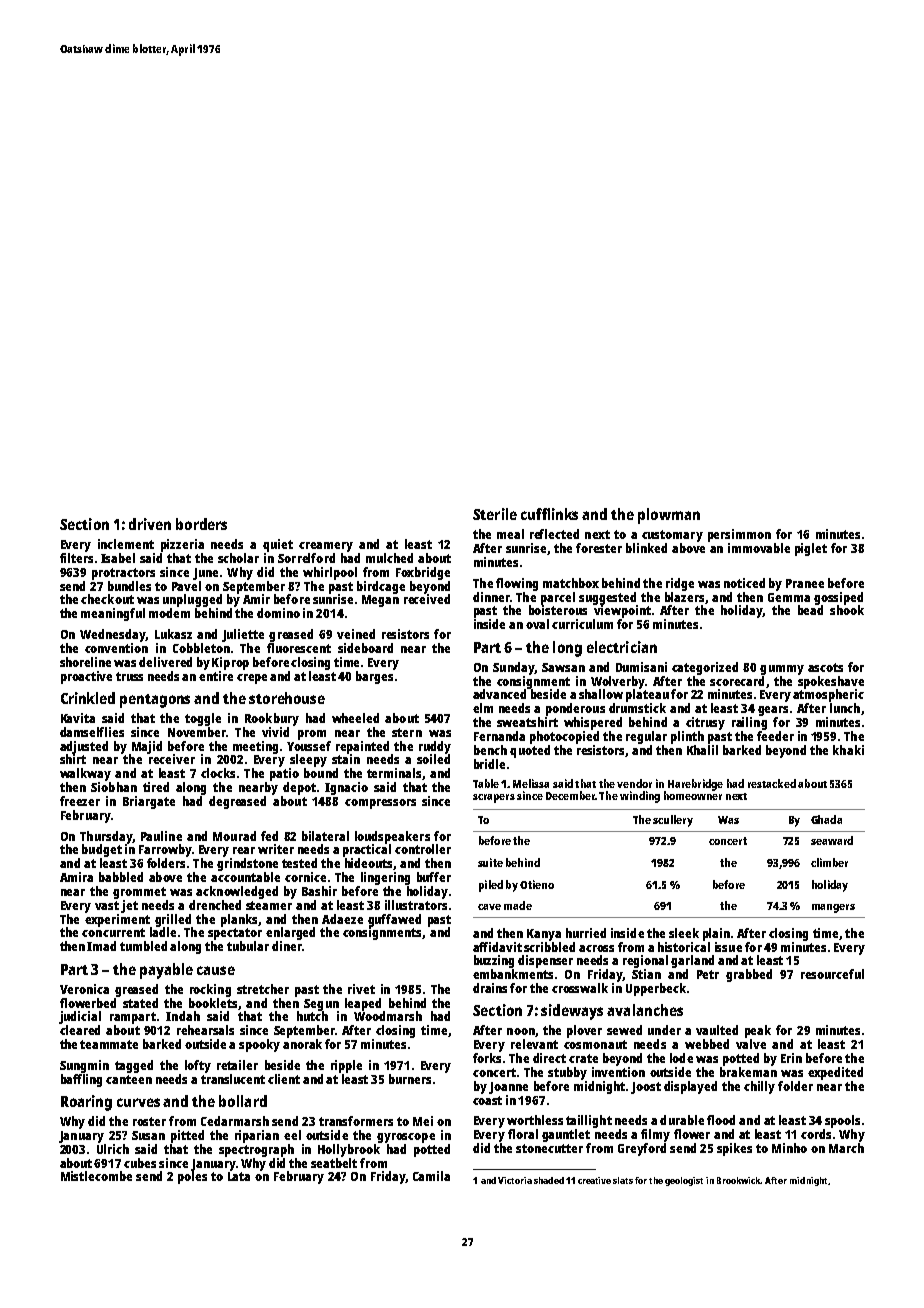 The width and height of the image is (924, 1308). What do you see at coordinates (80, 1030) in the image?
I see `cleared` at bounding box center [80, 1030].
